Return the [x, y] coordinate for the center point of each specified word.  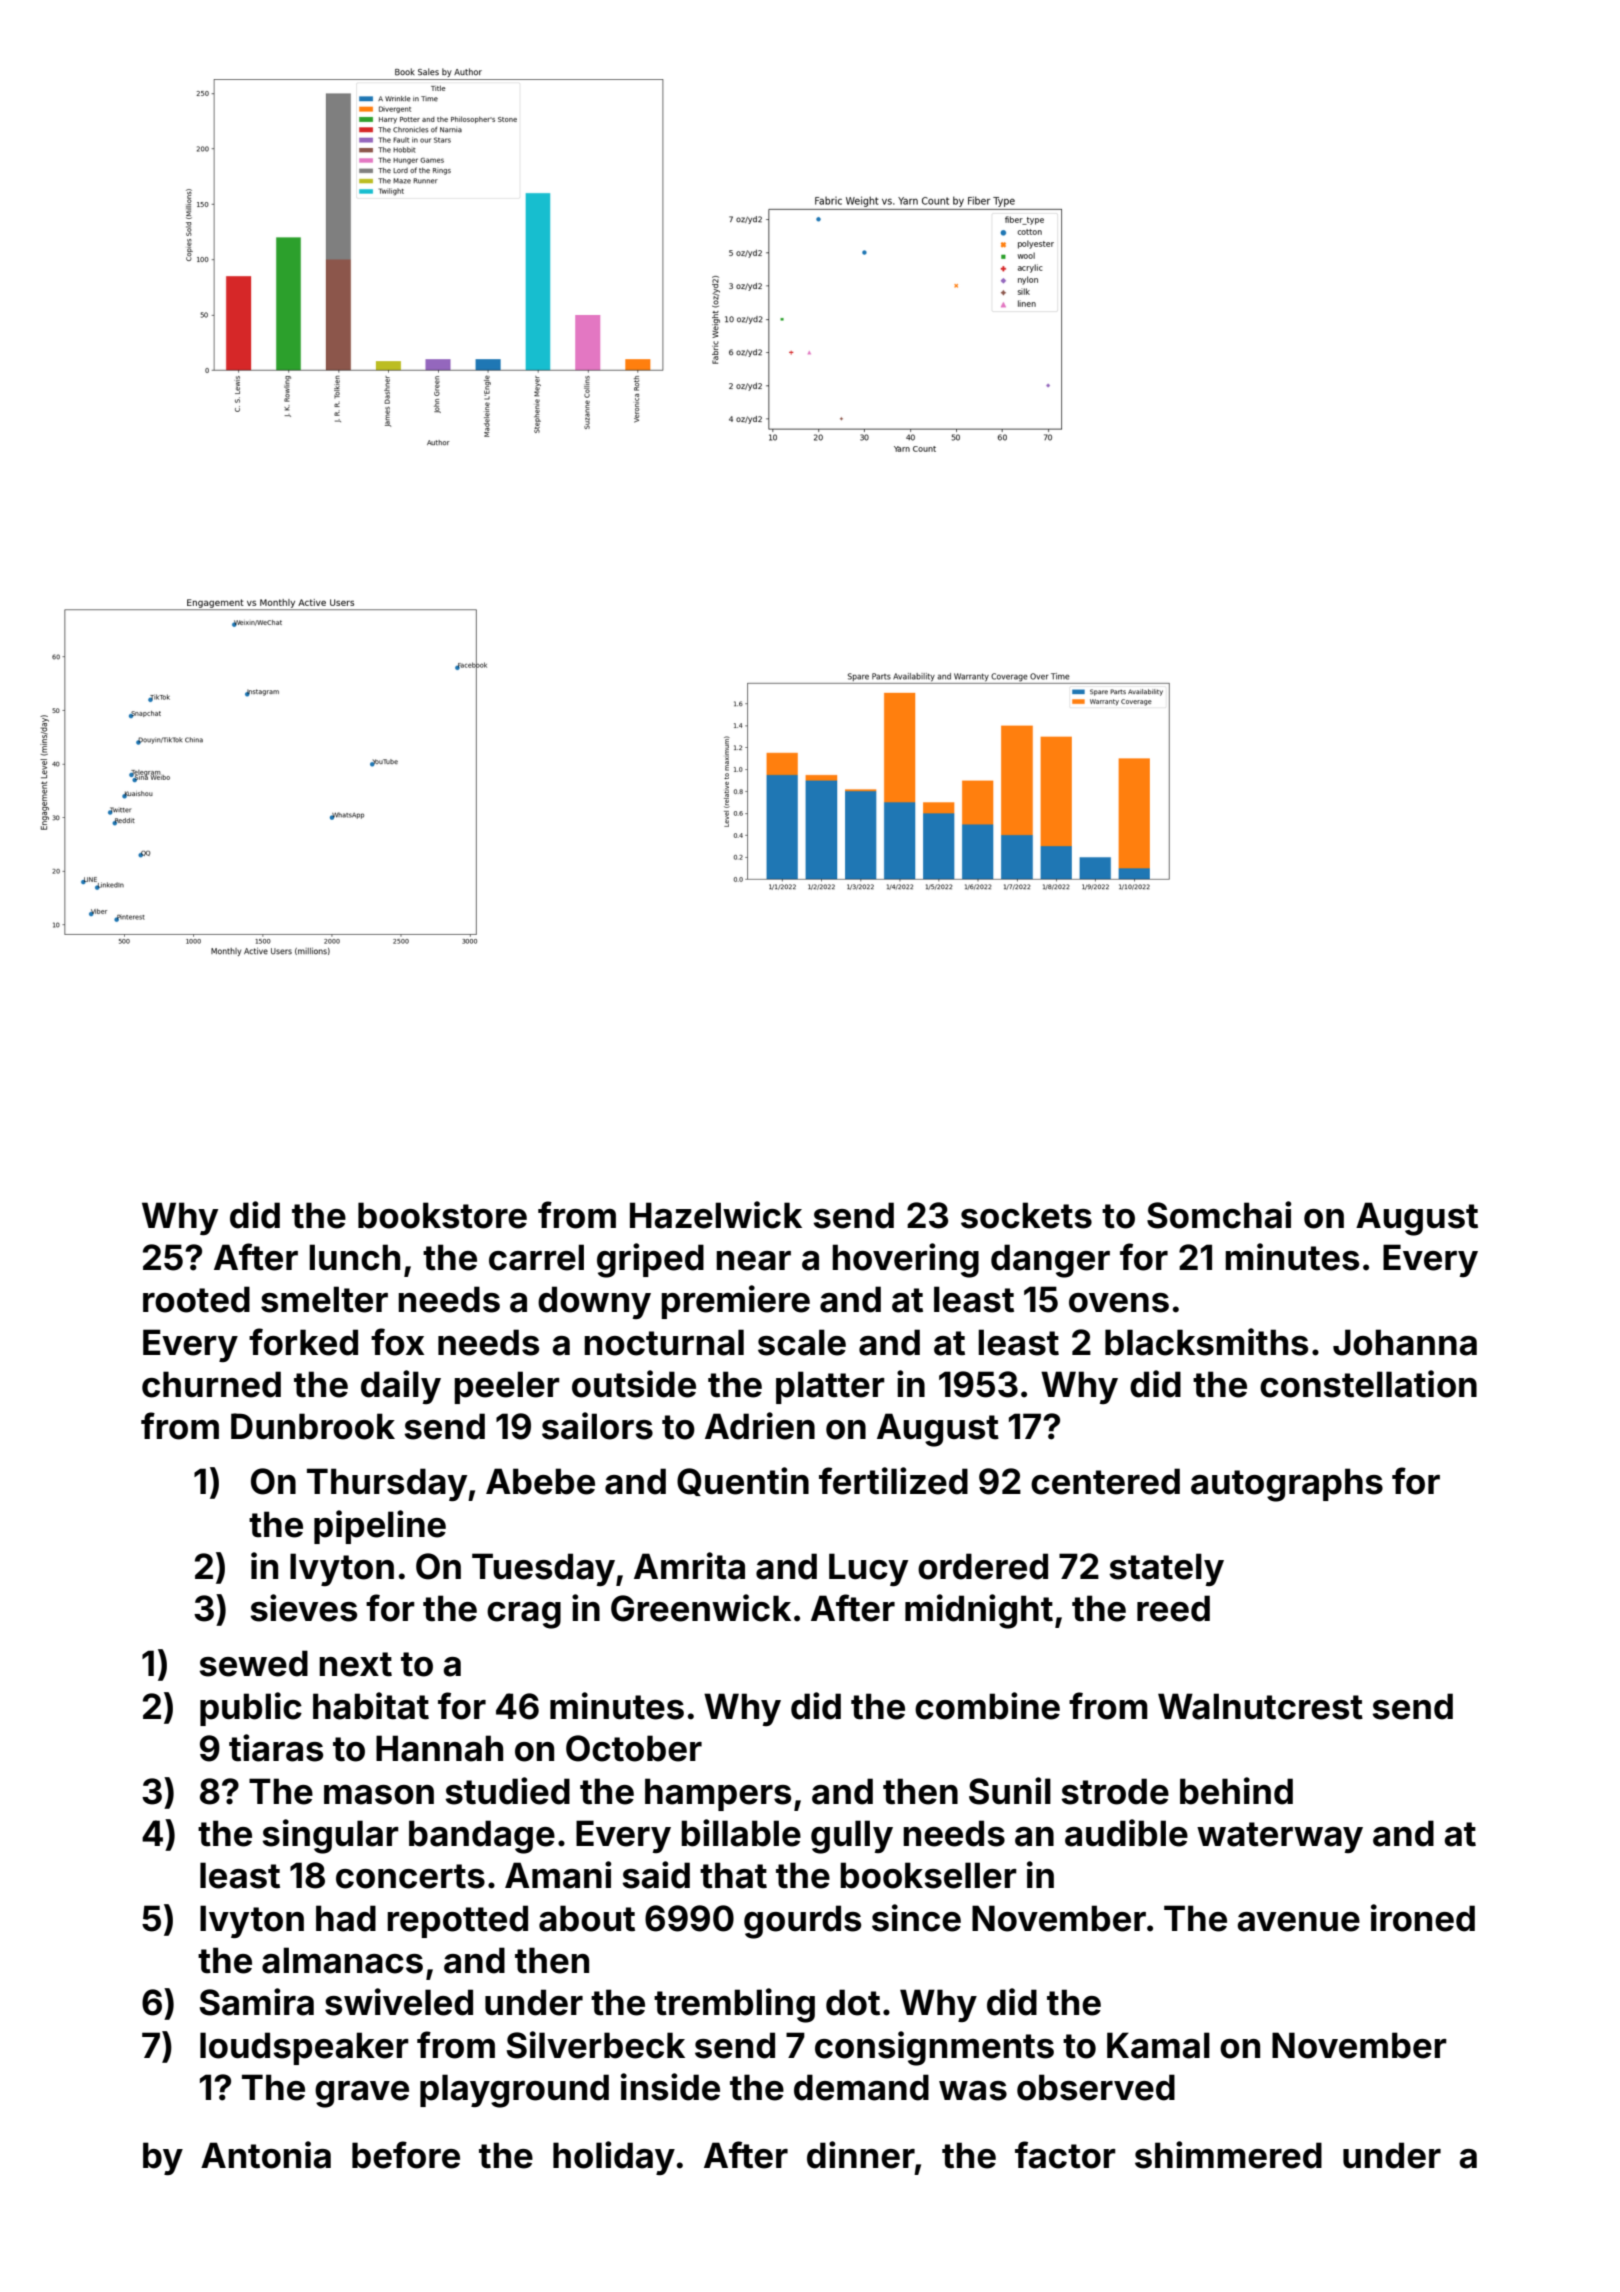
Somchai [1219, 1215]
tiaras [276, 1748]
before [406, 2155]
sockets [1026, 1215]
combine [987, 1706]
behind [1236, 1791]
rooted [196, 1299]
